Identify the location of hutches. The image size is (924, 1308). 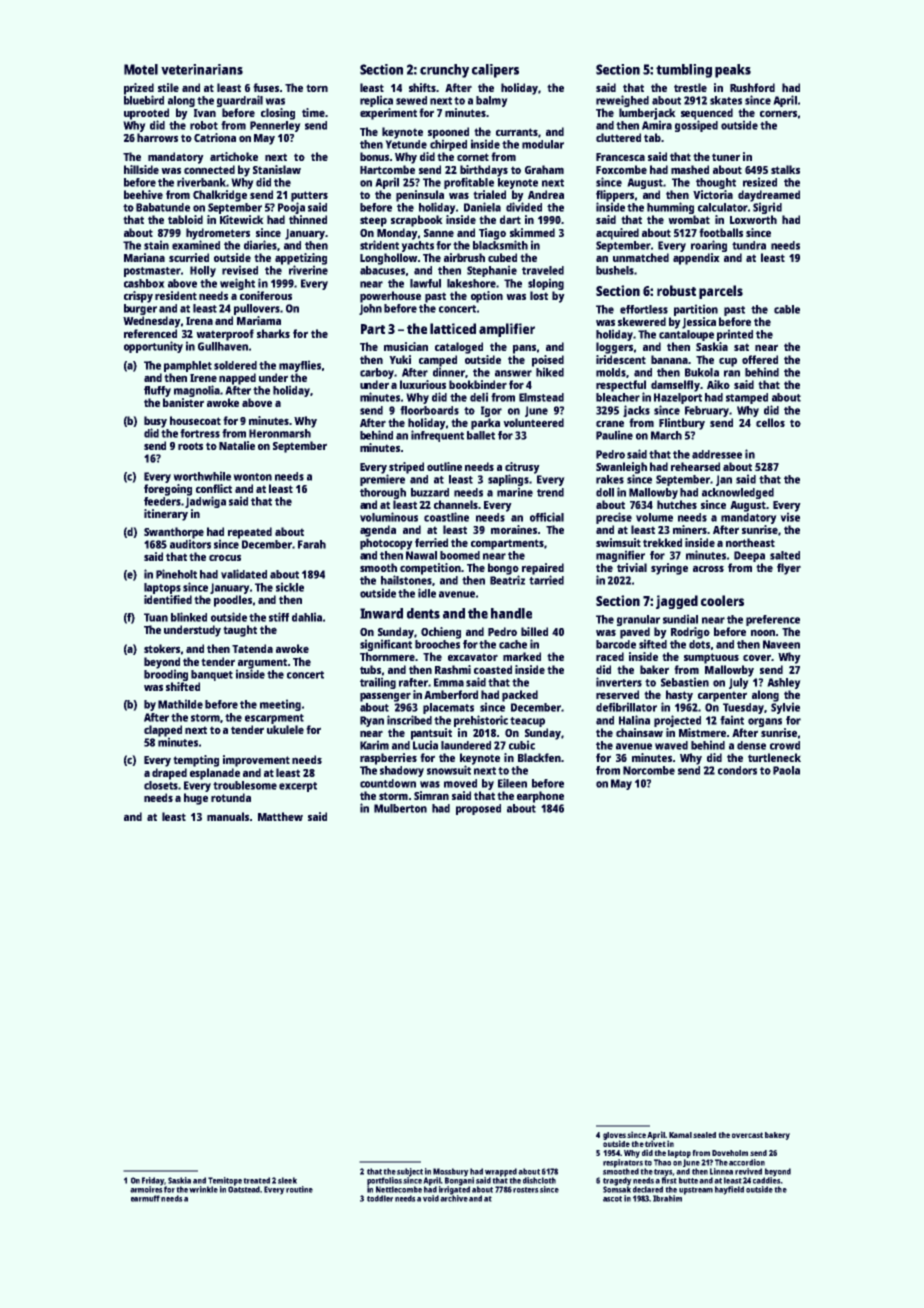
(677, 504).
